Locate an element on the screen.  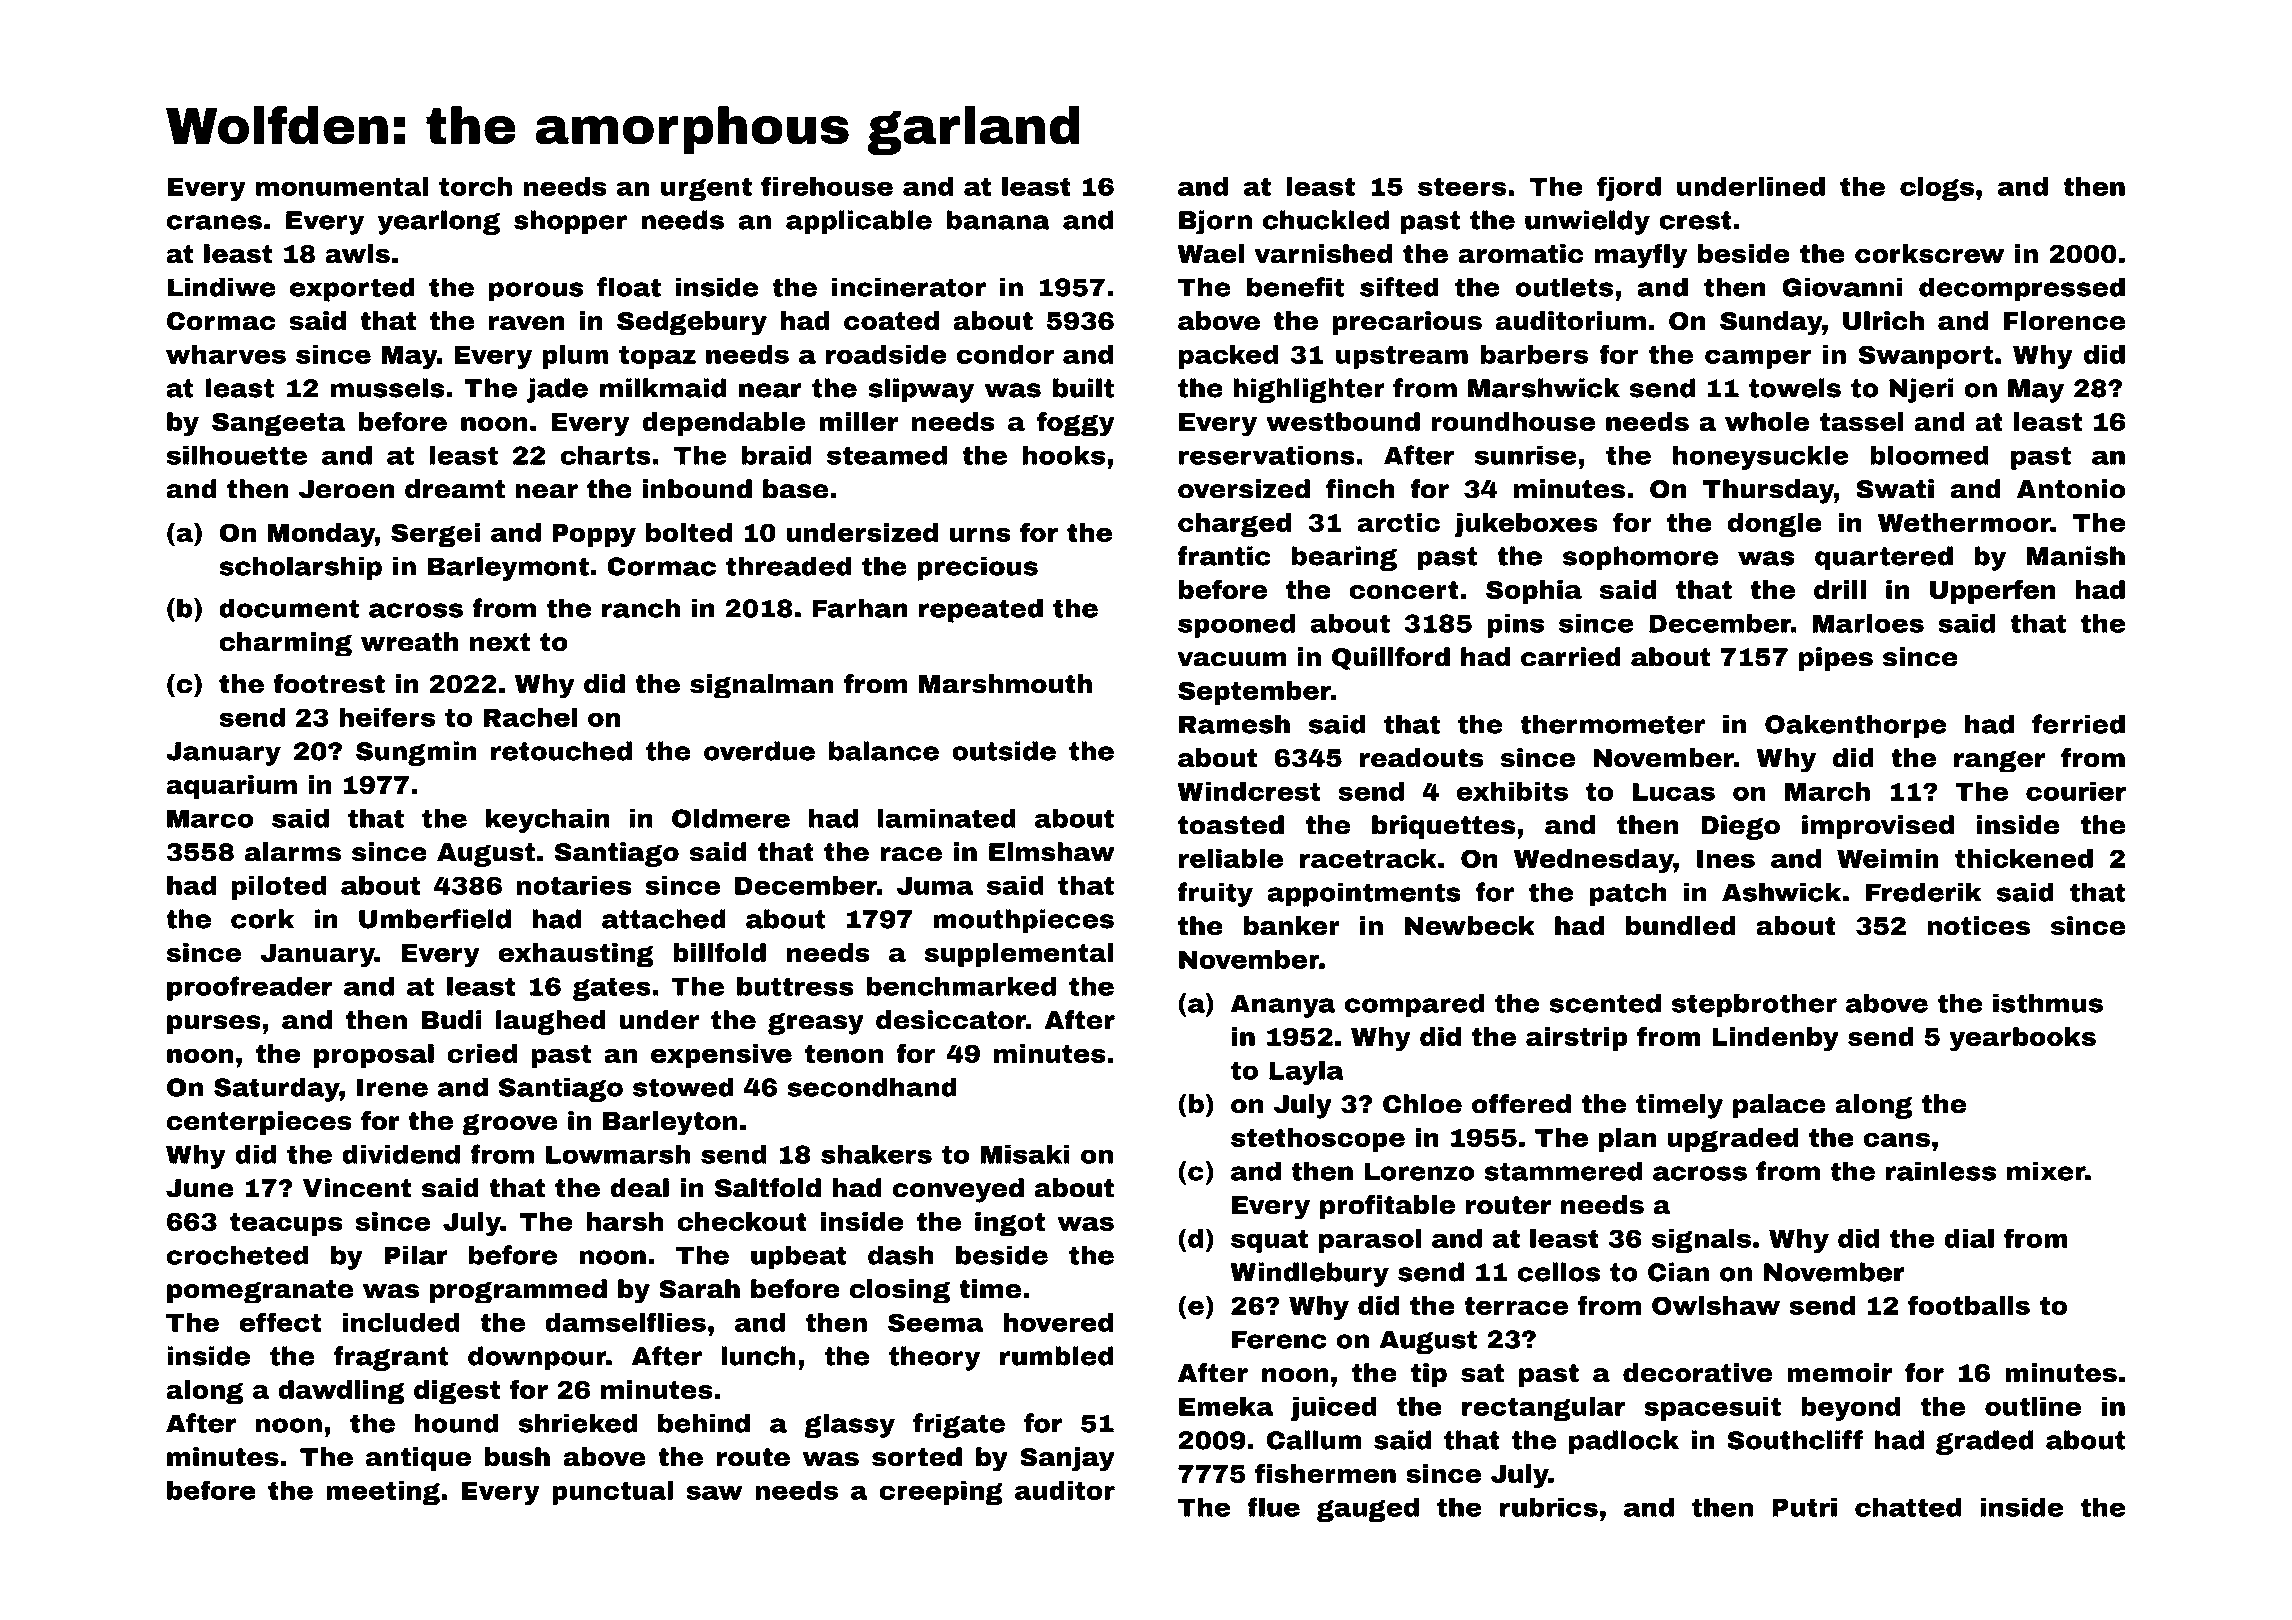
clogs is located at coordinates (1937, 189).
